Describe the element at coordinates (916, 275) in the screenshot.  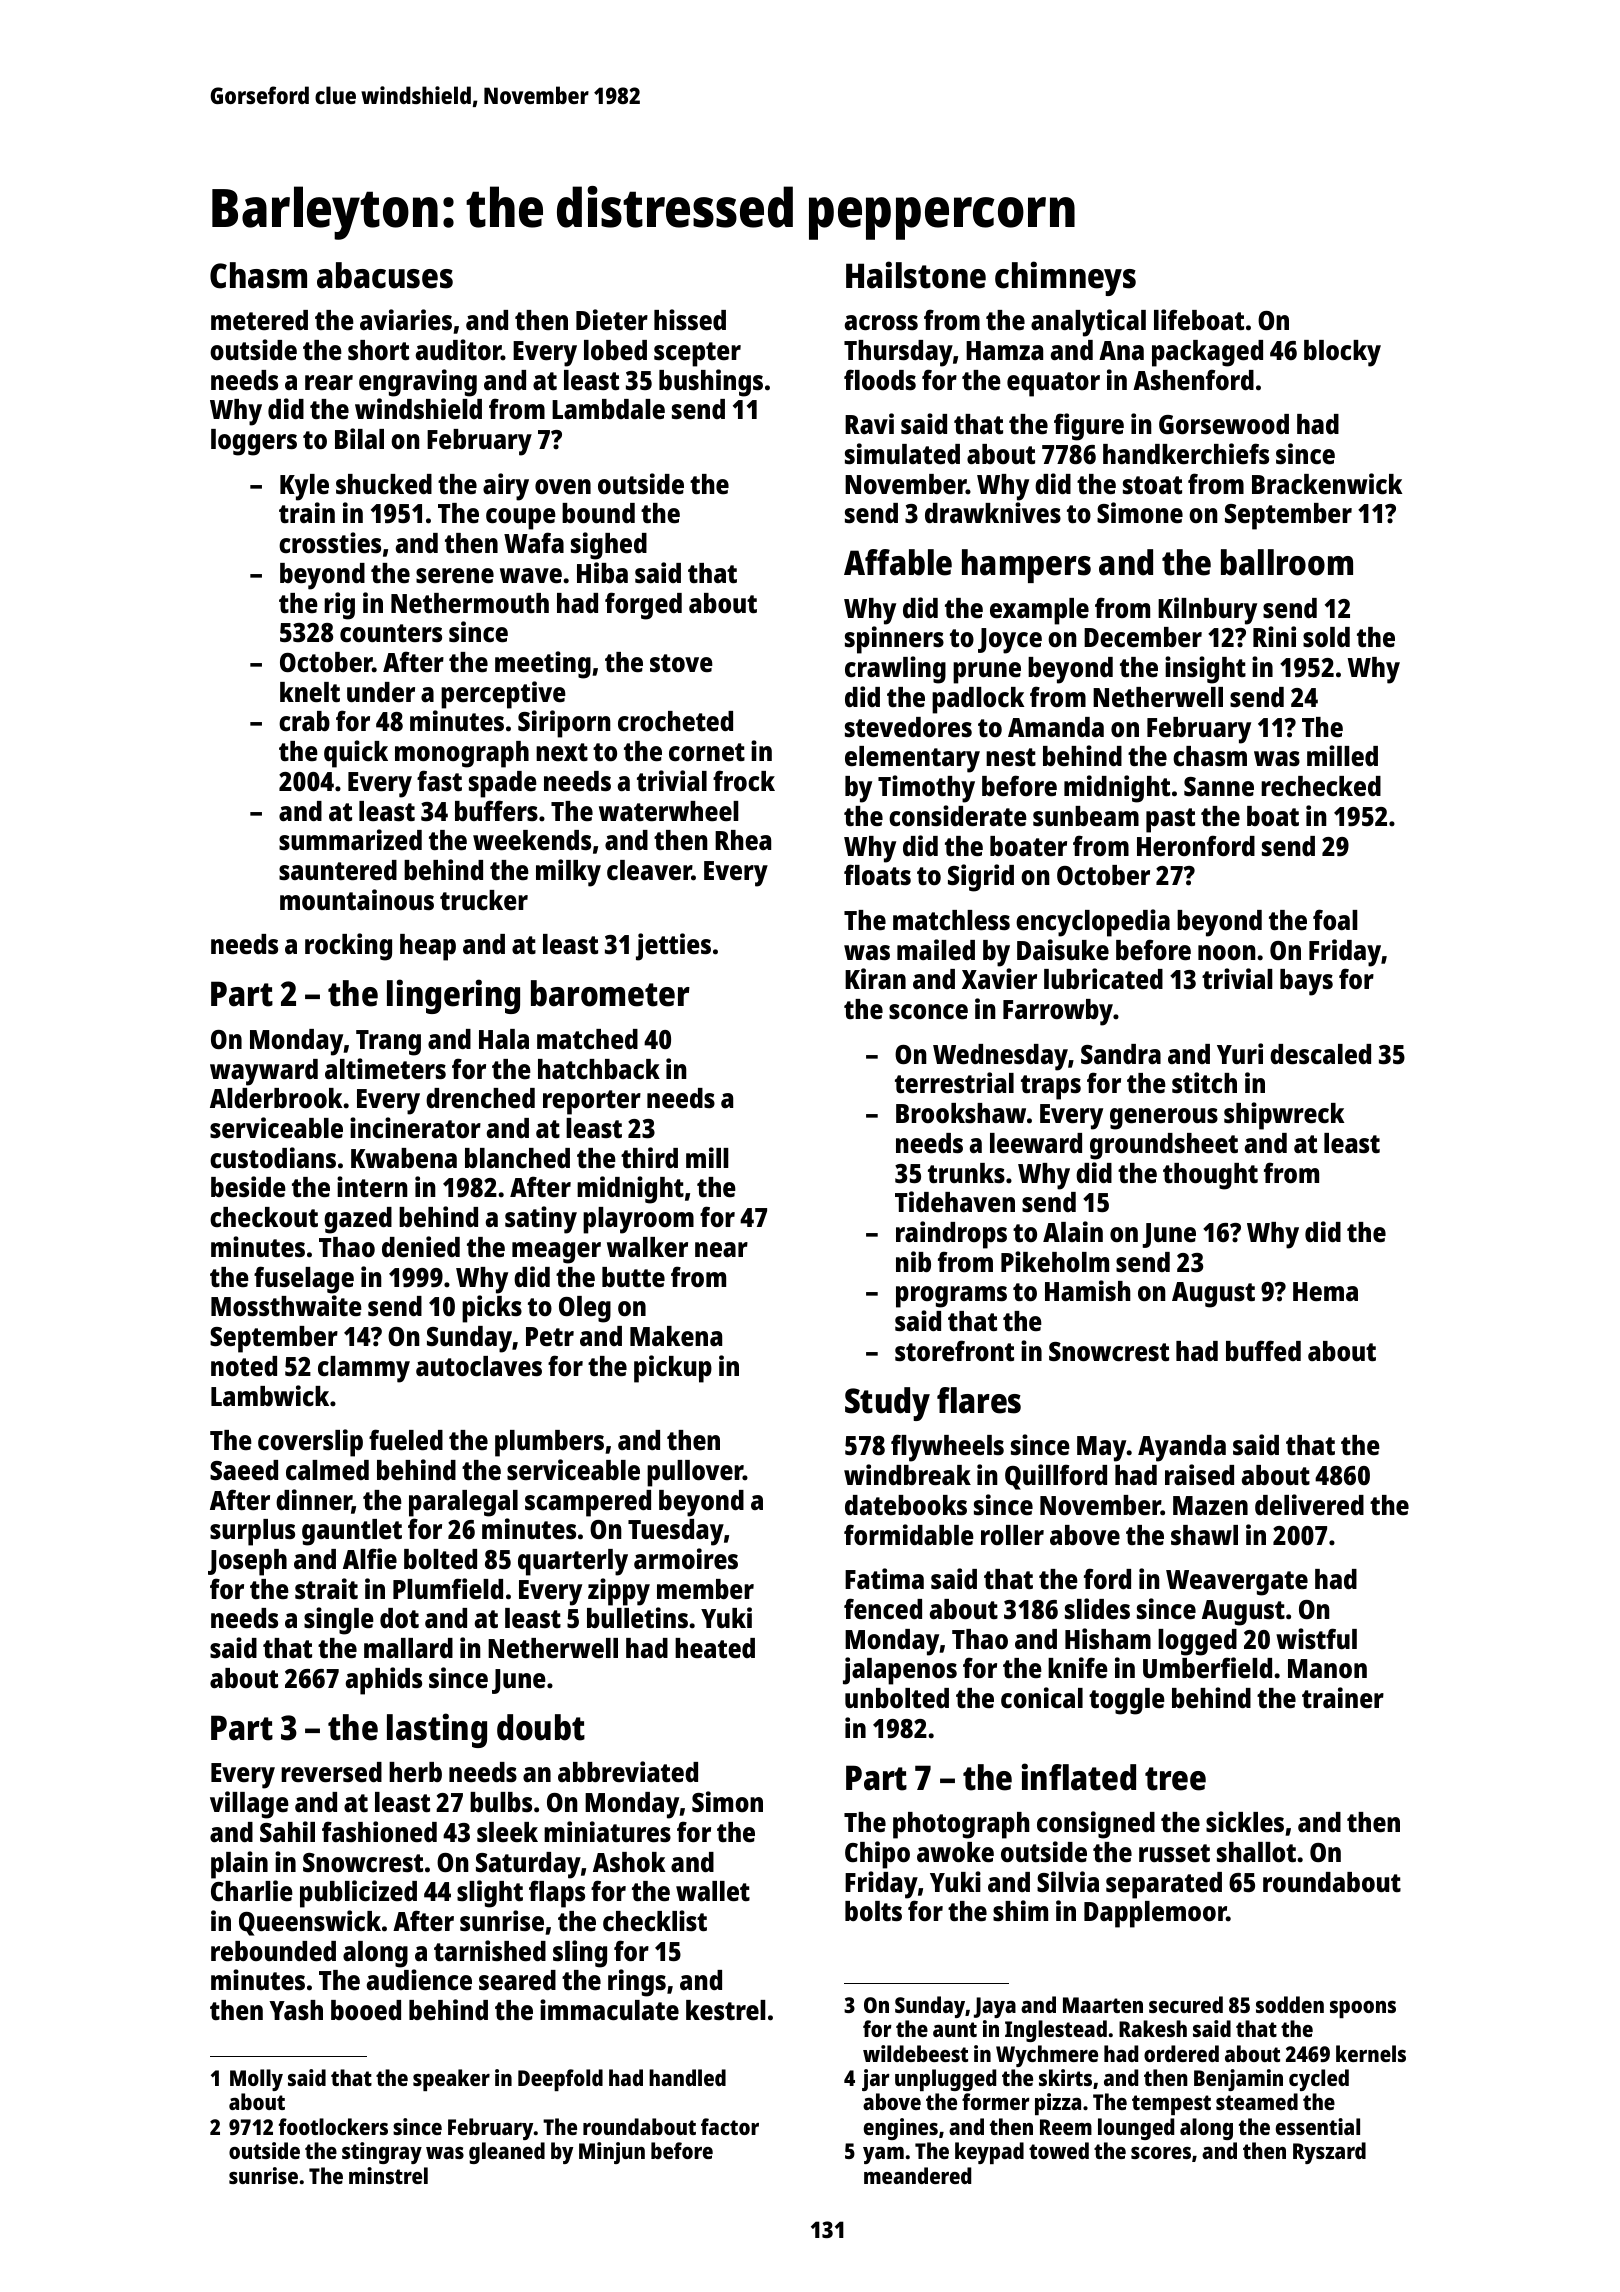
I see `Hailstone` at that location.
